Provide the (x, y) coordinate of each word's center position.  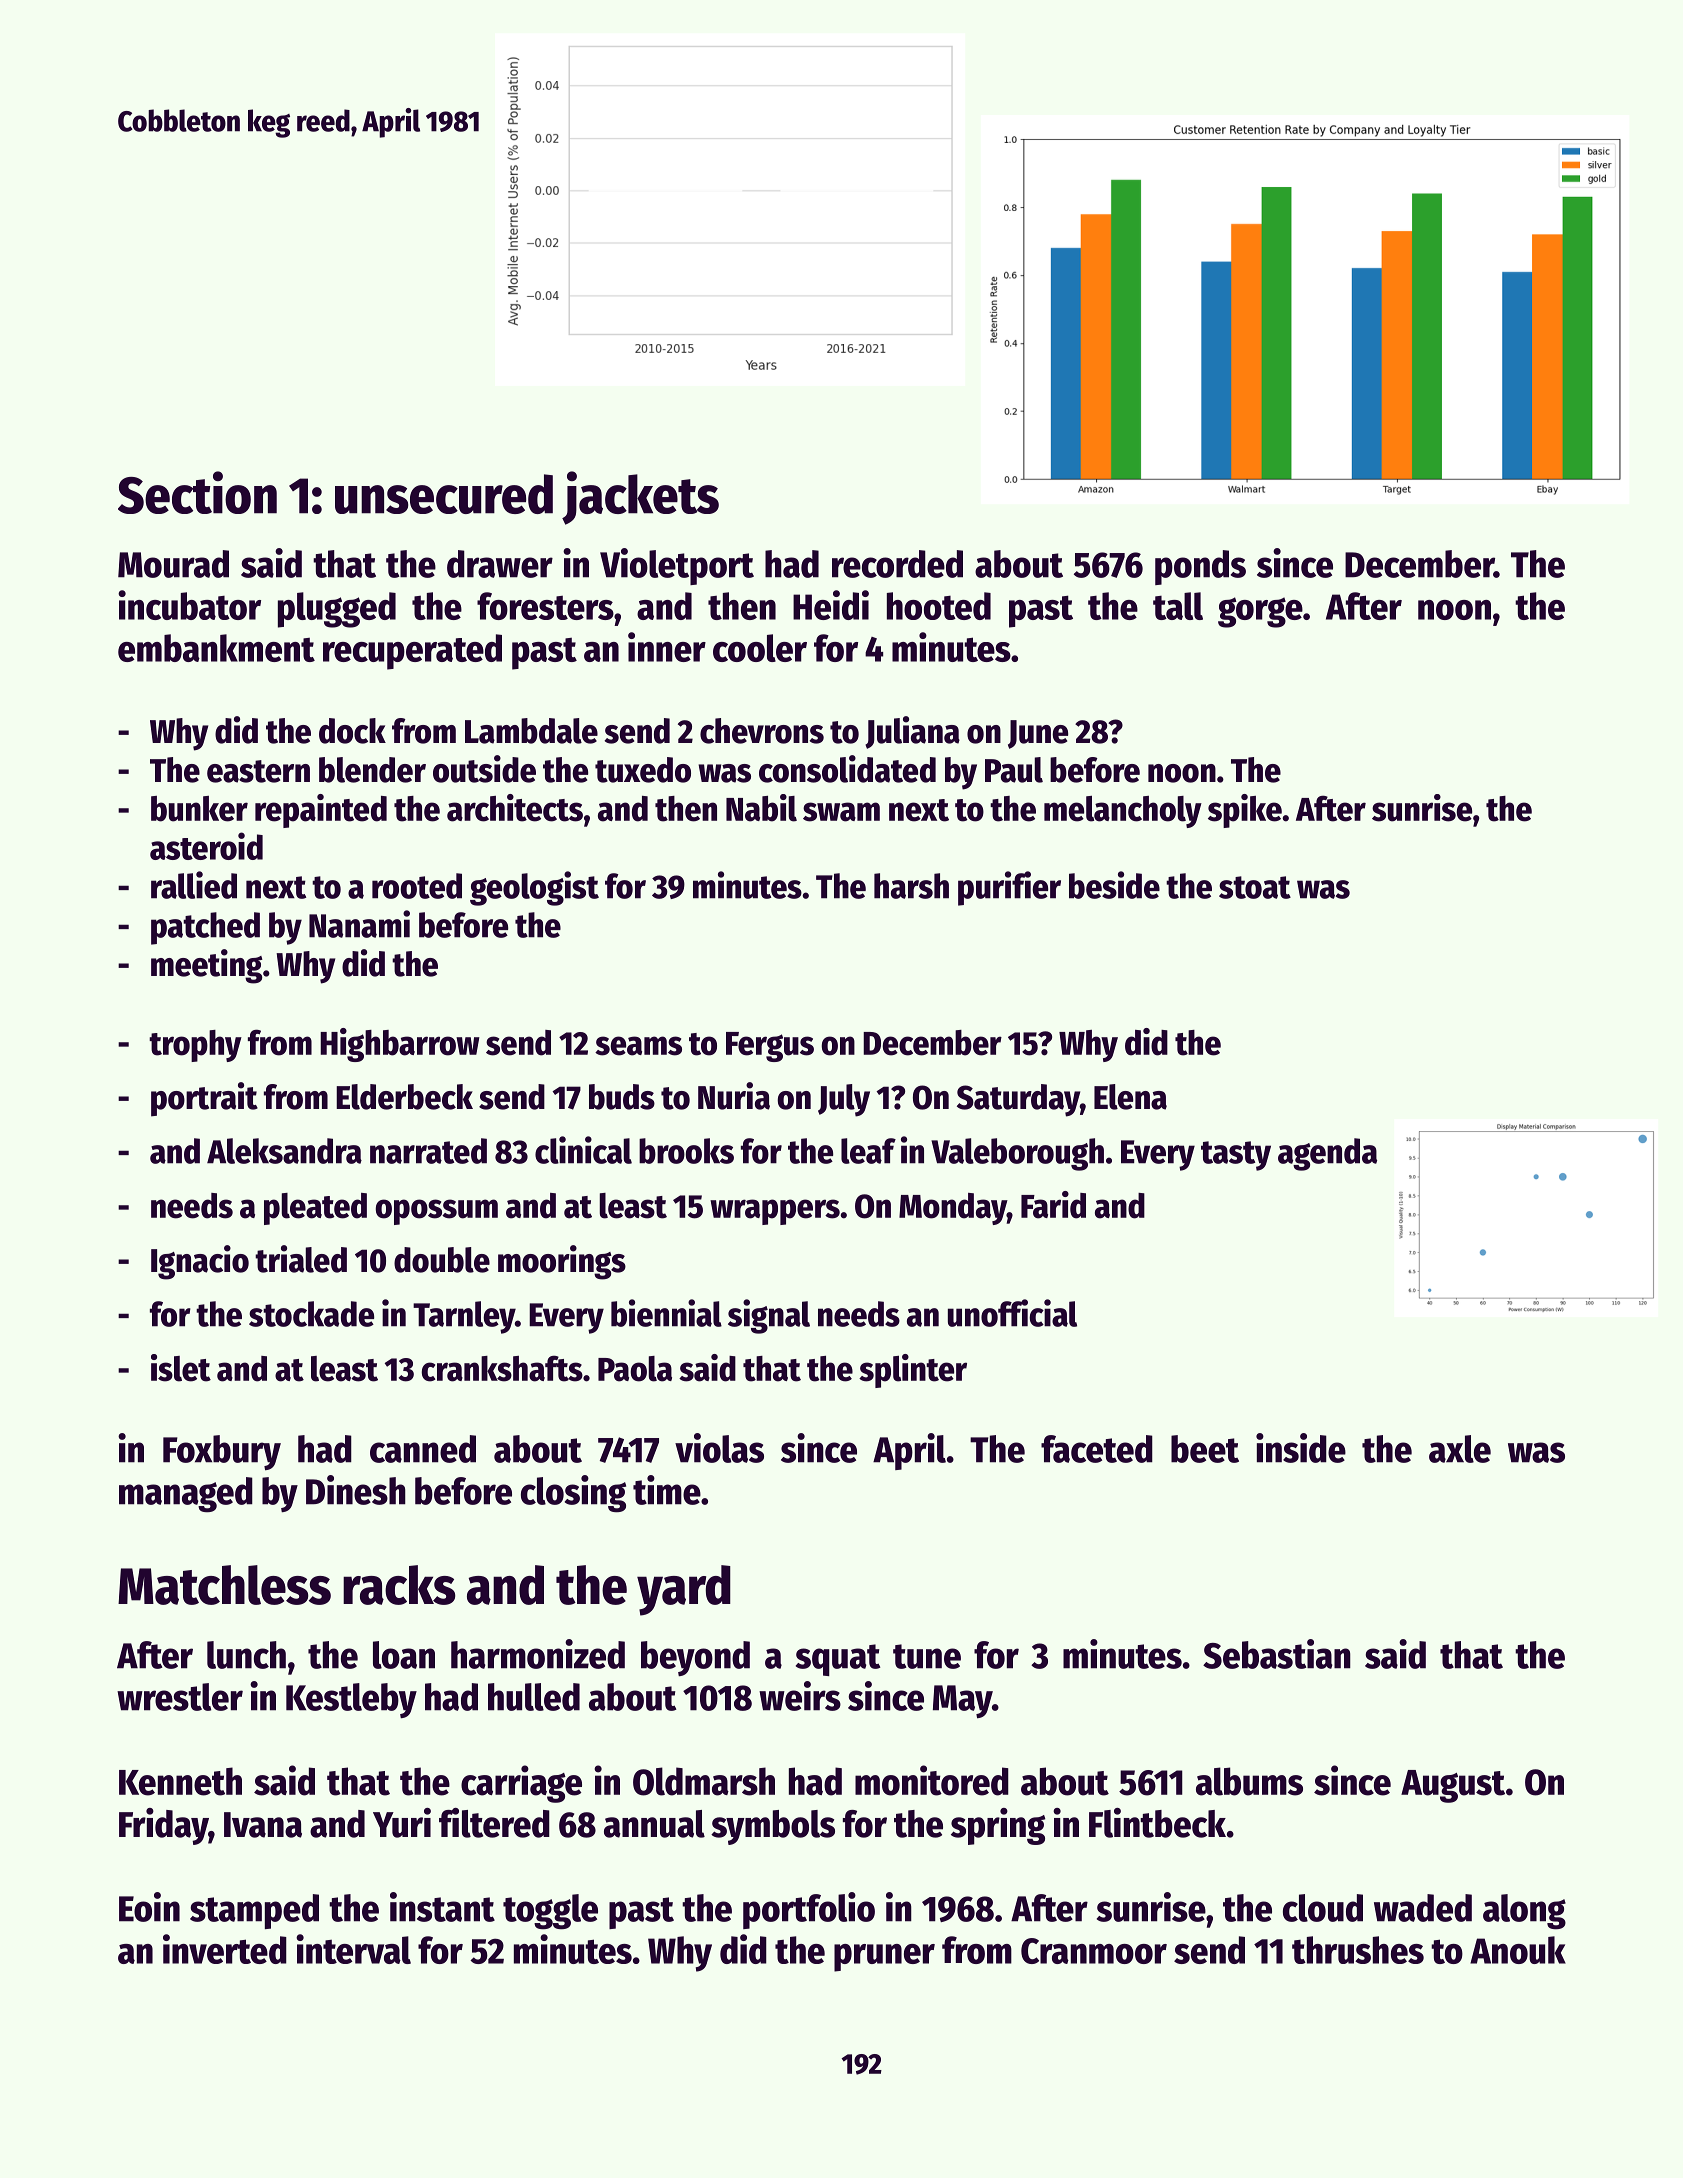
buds (622, 1097)
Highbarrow (400, 1045)
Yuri (402, 1823)
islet (181, 1368)
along (1524, 1912)
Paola (635, 1369)
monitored (932, 1780)
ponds (1200, 567)
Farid (1053, 1205)
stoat (1255, 887)
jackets (640, 498)
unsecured (444, 494)
